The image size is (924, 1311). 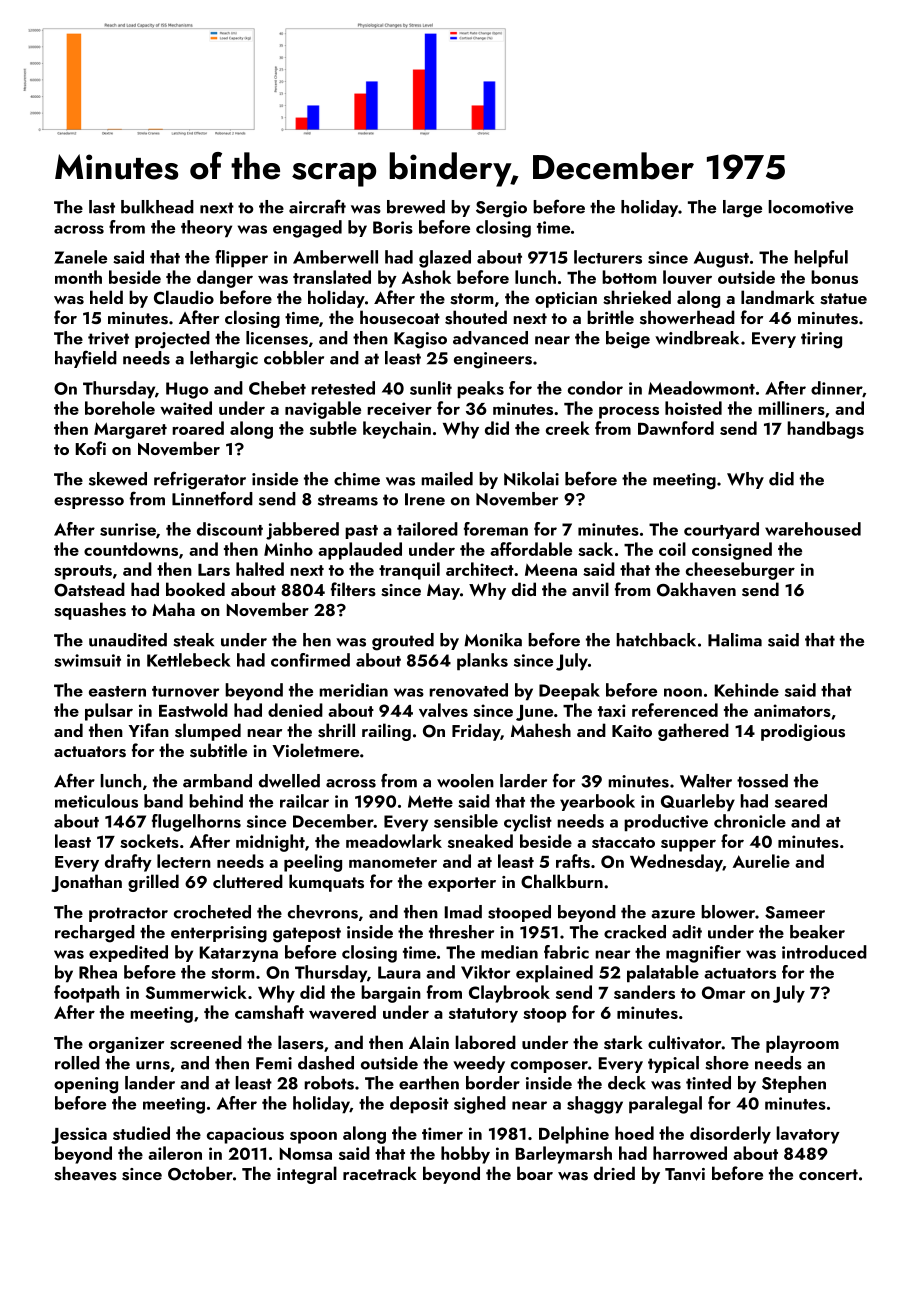 I want to click on Sergio, so click(x=501, y=209).
